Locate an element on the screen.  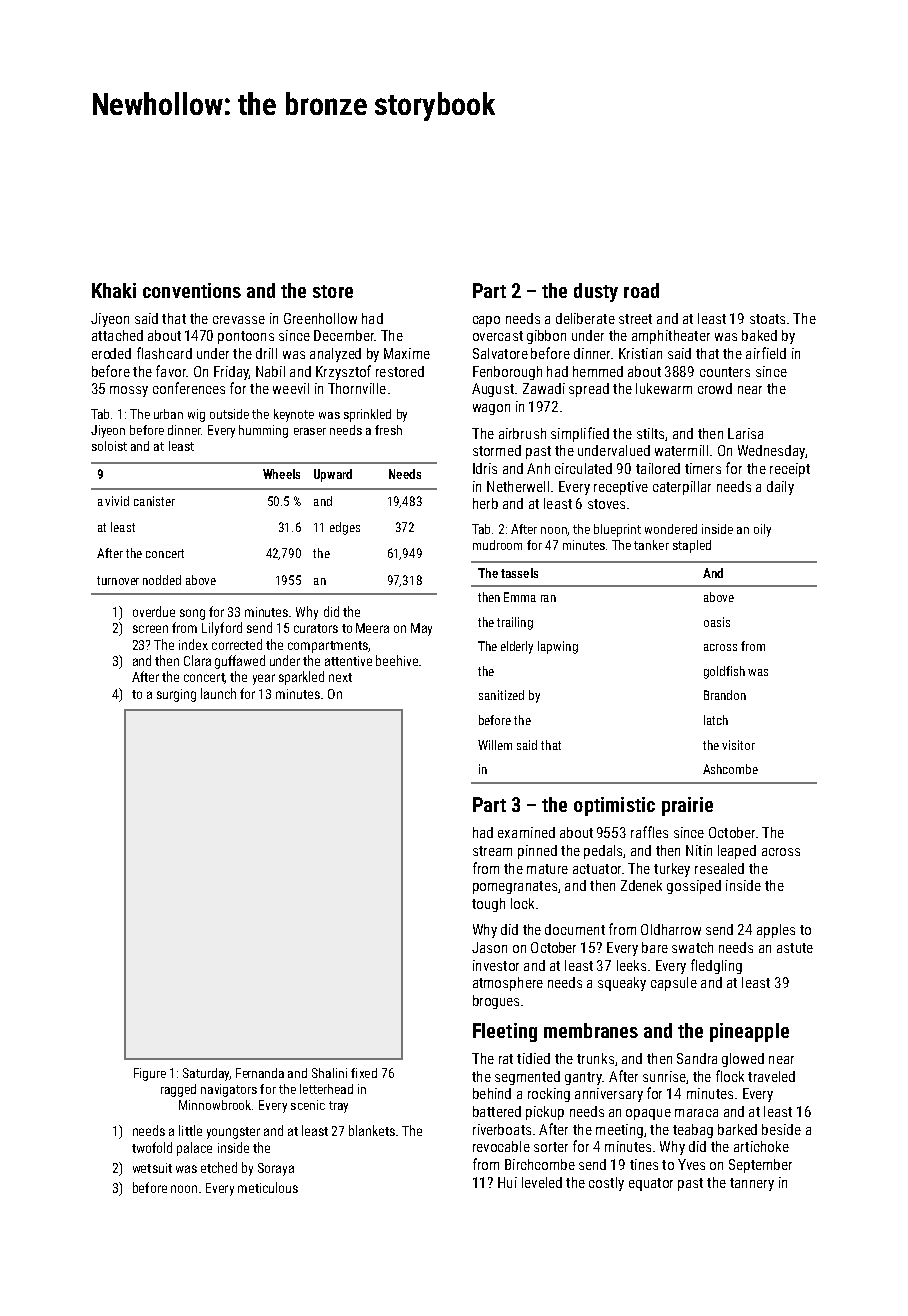
meticulous is located at coordinates (268, 1187).
